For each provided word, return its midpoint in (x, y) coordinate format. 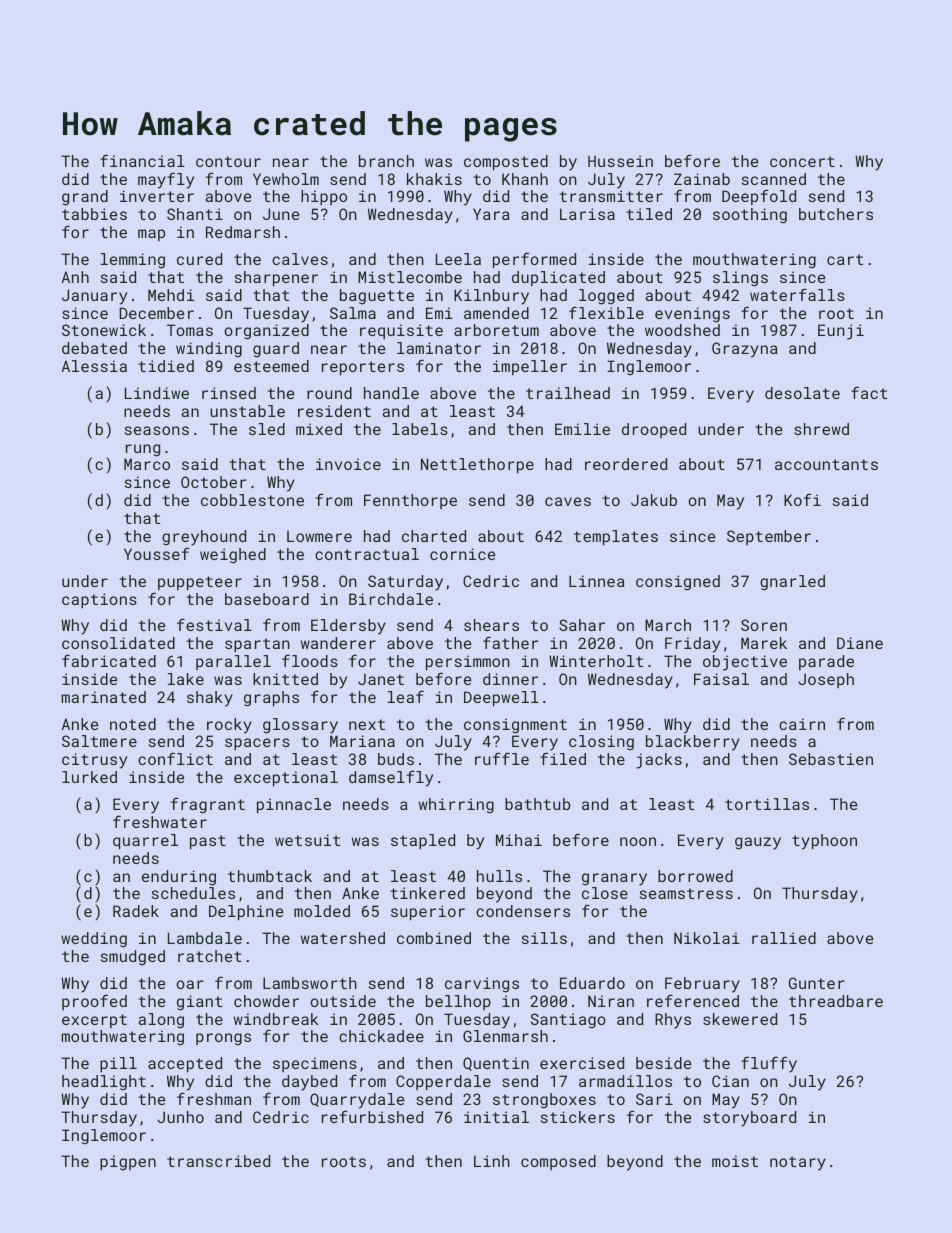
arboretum (496, 330)
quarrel (145, 841)
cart (845, 259)
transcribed (218, 1161)
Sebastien (831, 759)
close (605, 893)
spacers (257, 744)
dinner (510, 679)
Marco (147, 464)
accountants (826, 464)
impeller (530, 367)
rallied (784, 938)
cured (199, 259)
